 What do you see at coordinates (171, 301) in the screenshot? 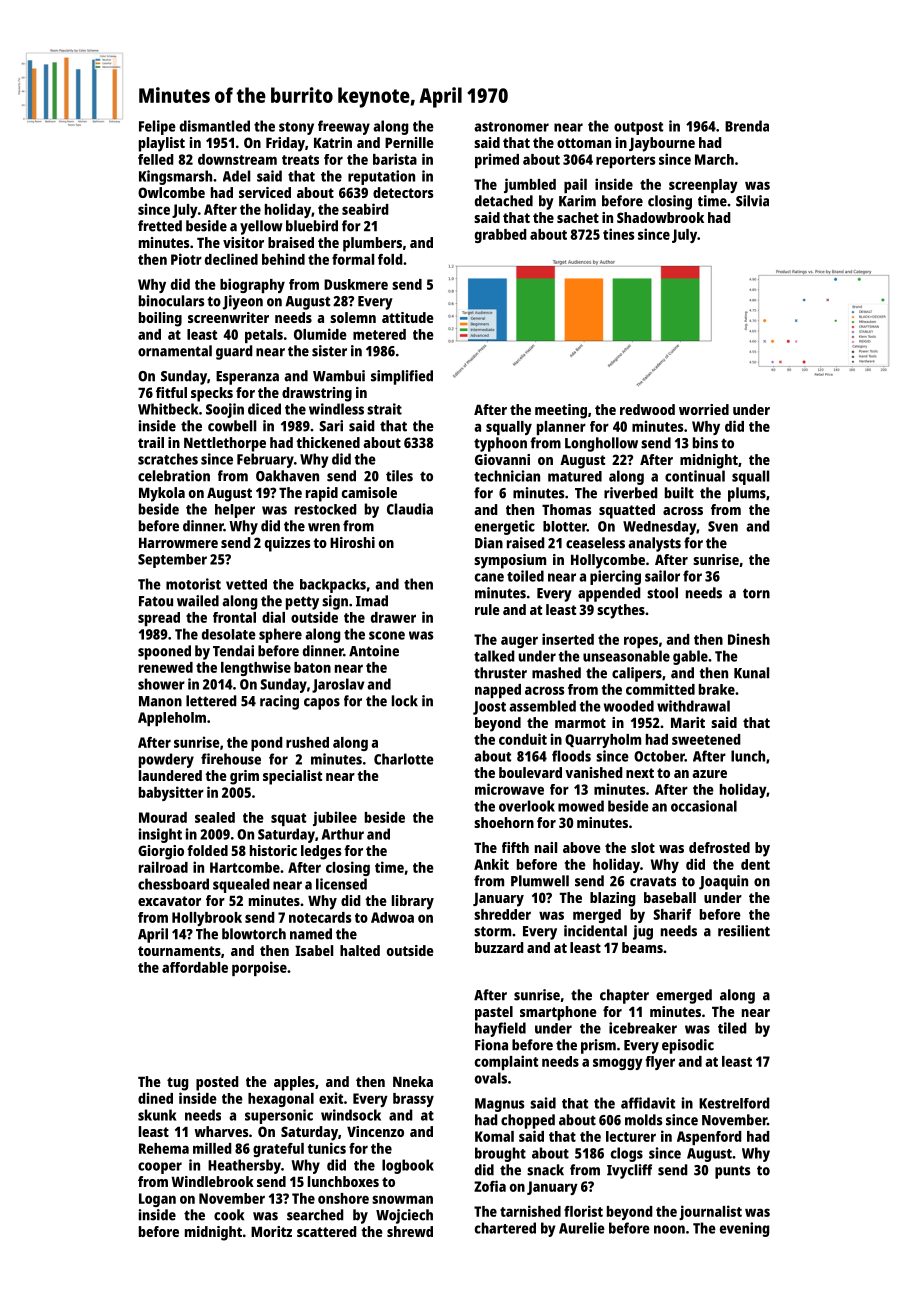
I see `binoculars` at bounding box center [171, 301].
